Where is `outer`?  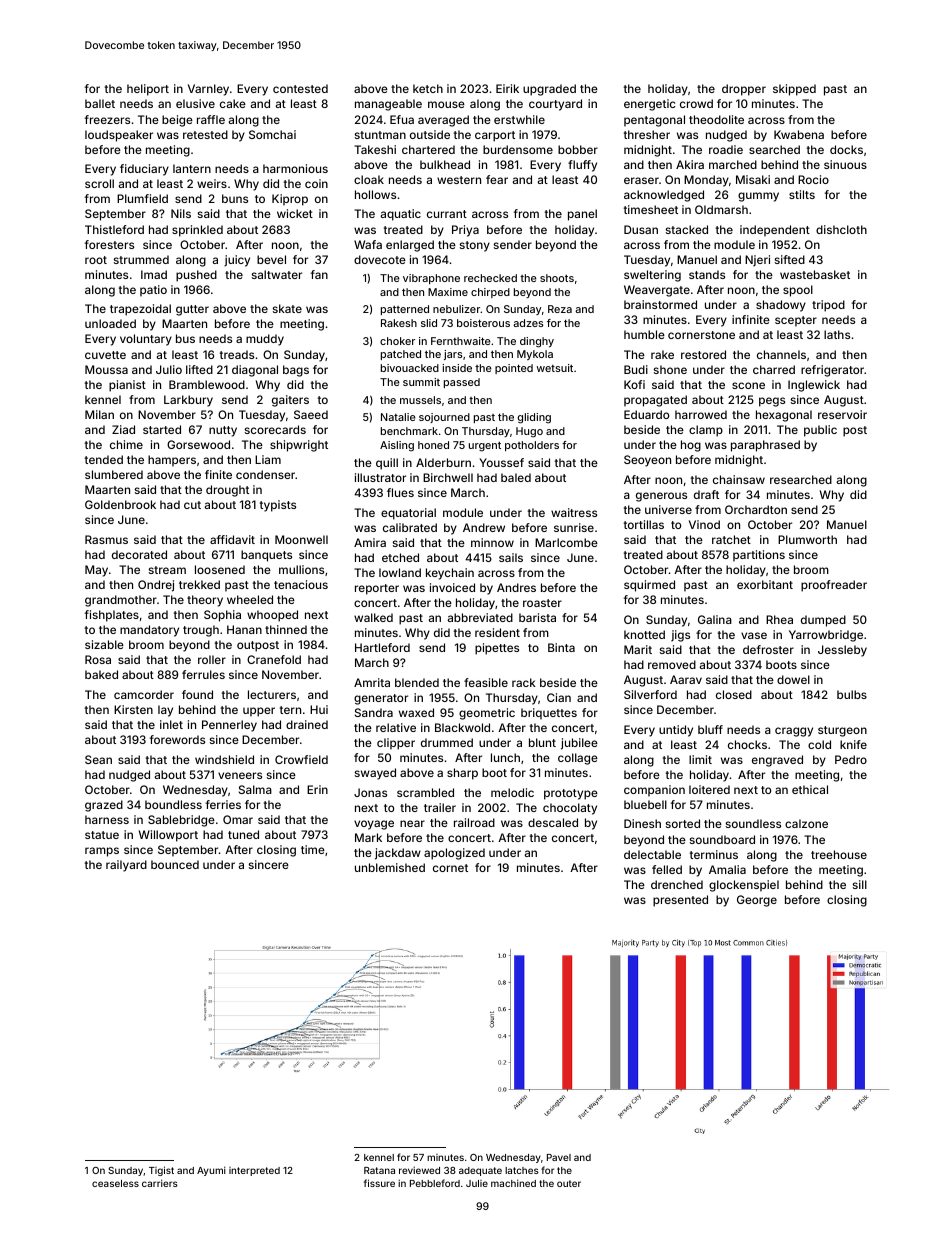
outer is located at coordinates (569, 1183).
